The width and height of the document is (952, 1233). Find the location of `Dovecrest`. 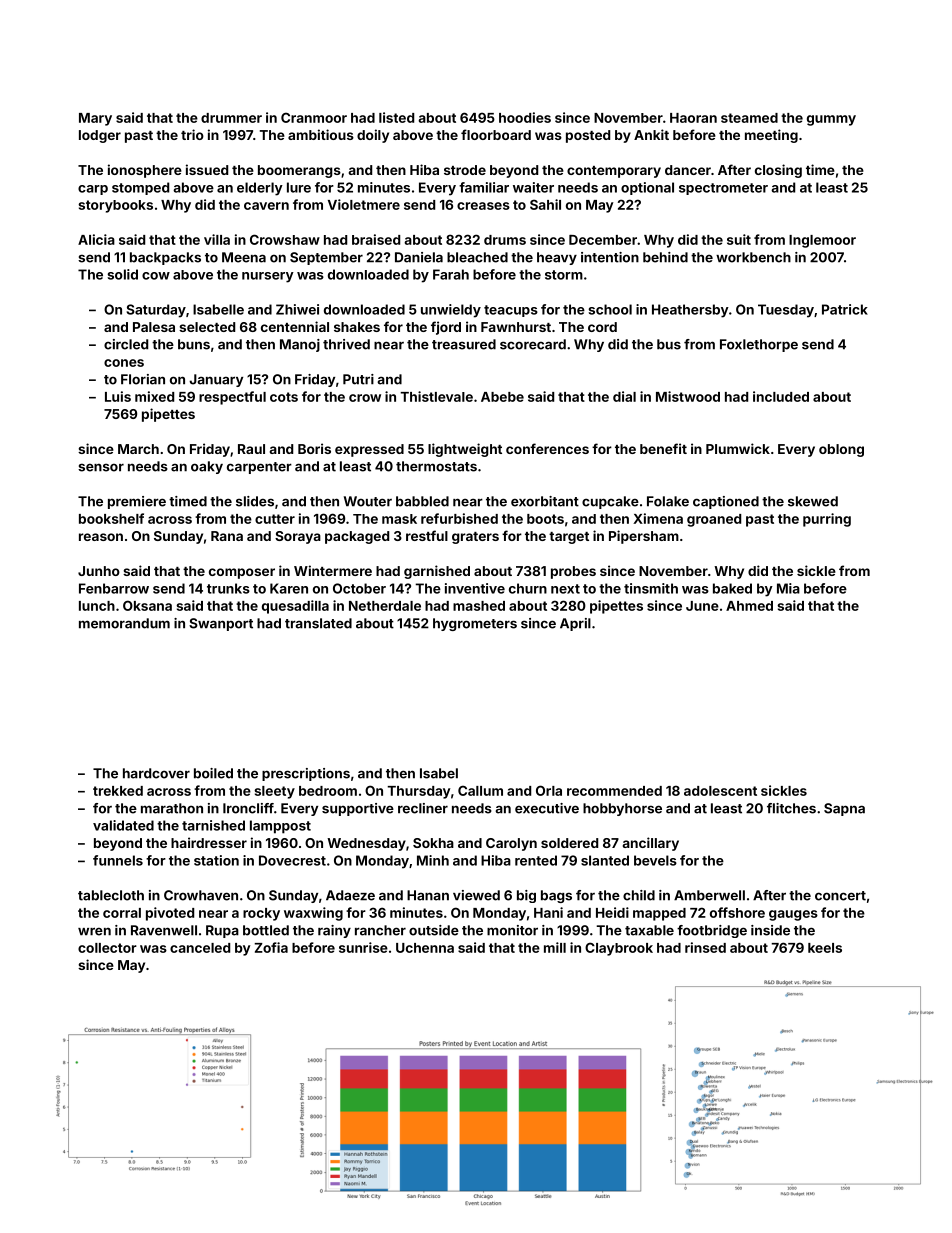

Dovecrest is located at coordinates (292, 860).
